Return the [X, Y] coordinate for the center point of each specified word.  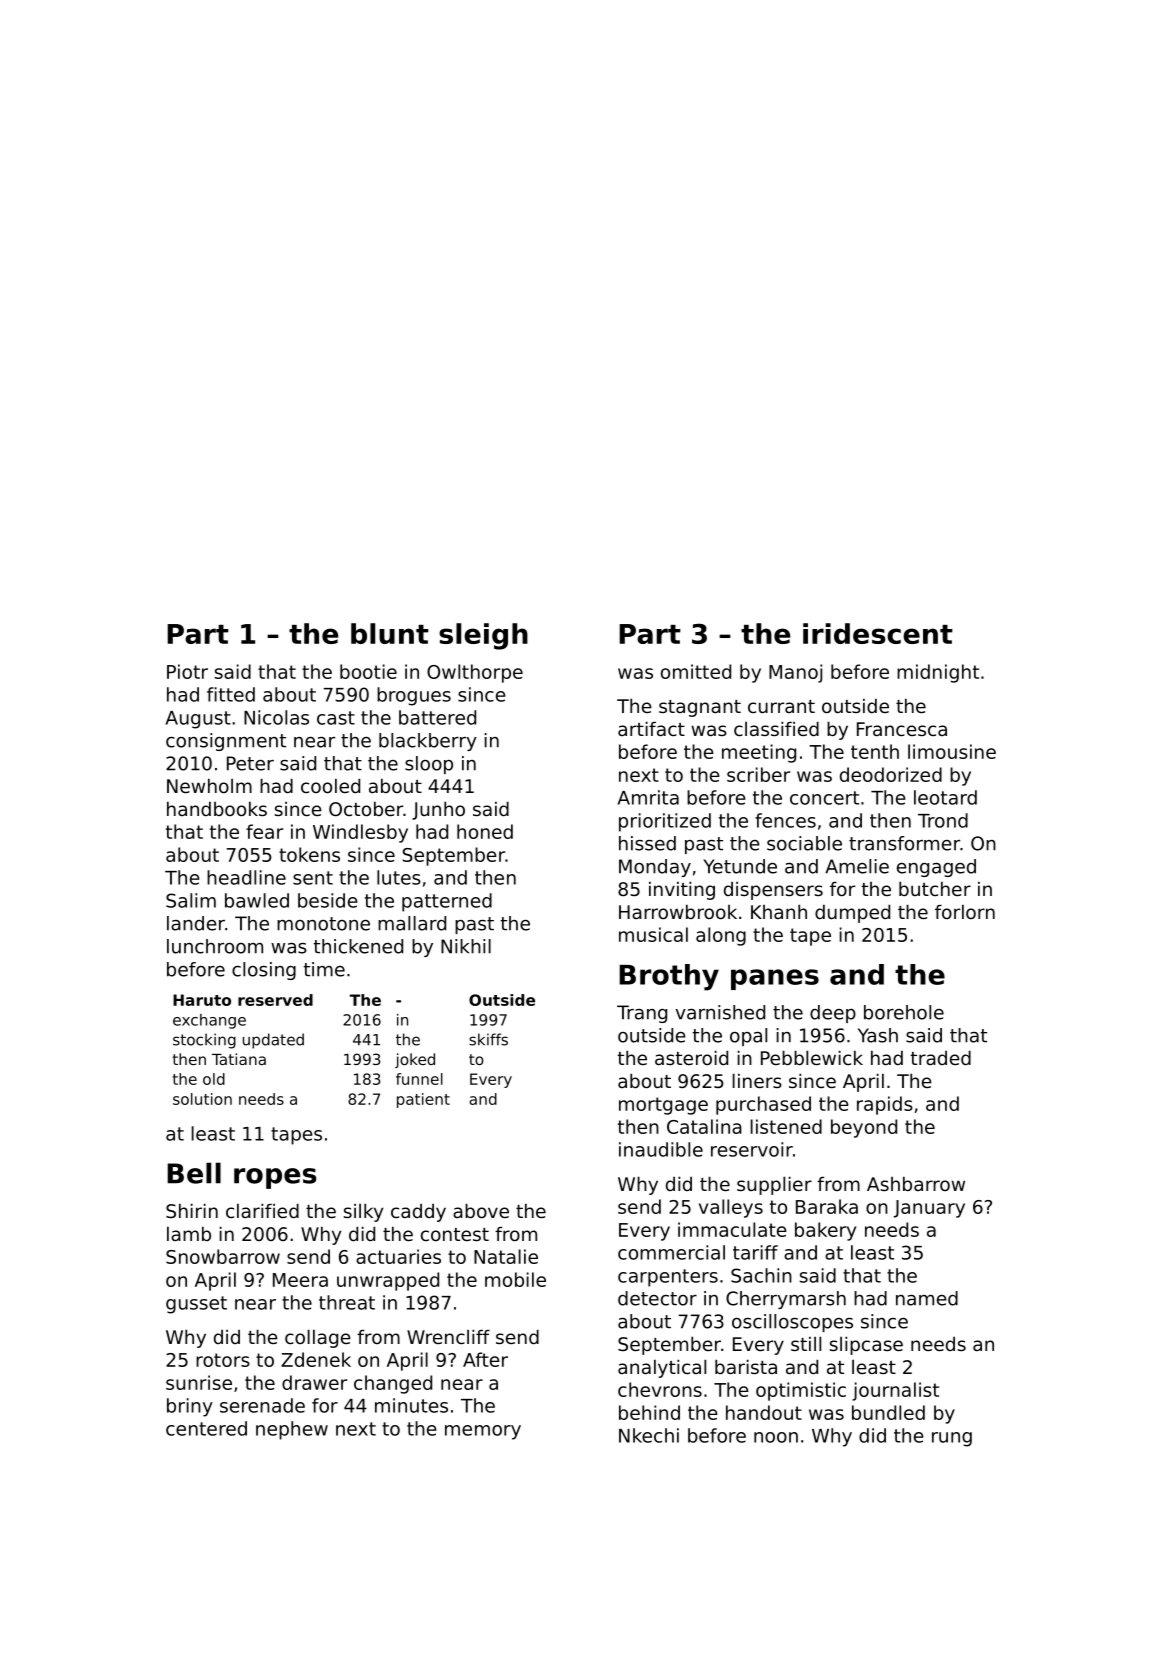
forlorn [965, 911]
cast [336, 718]
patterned [447, 902]
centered [206, 1428]
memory [483, 1432]
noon [776, 1437]
